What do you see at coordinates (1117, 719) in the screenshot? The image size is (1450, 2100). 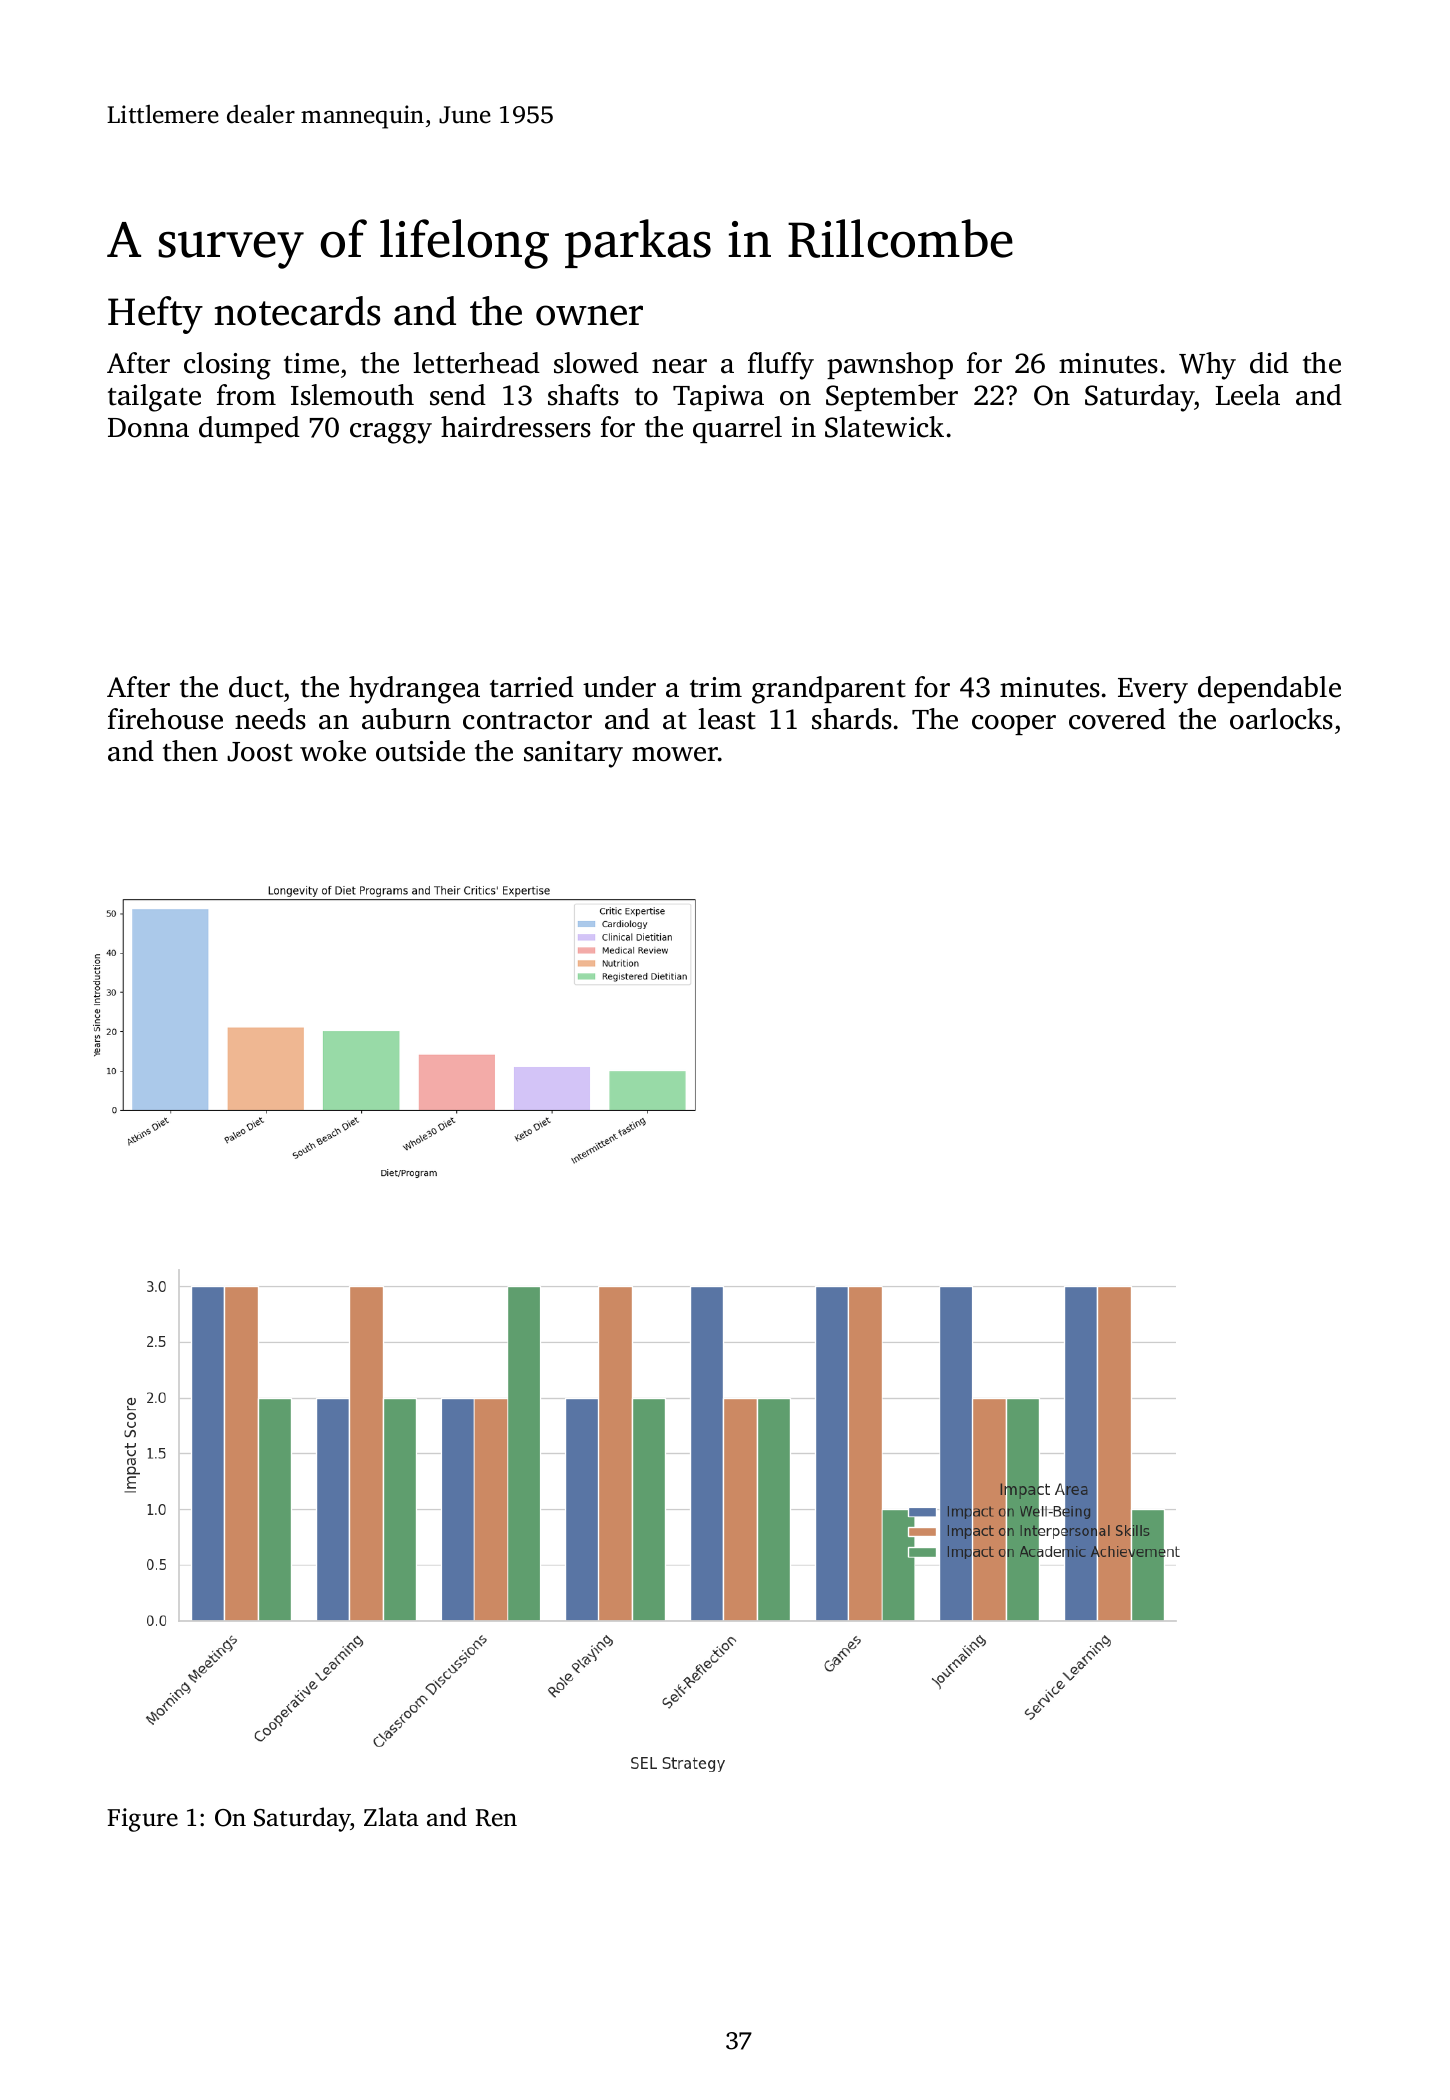 I see `covered` at bounding box center [1117, 719].
